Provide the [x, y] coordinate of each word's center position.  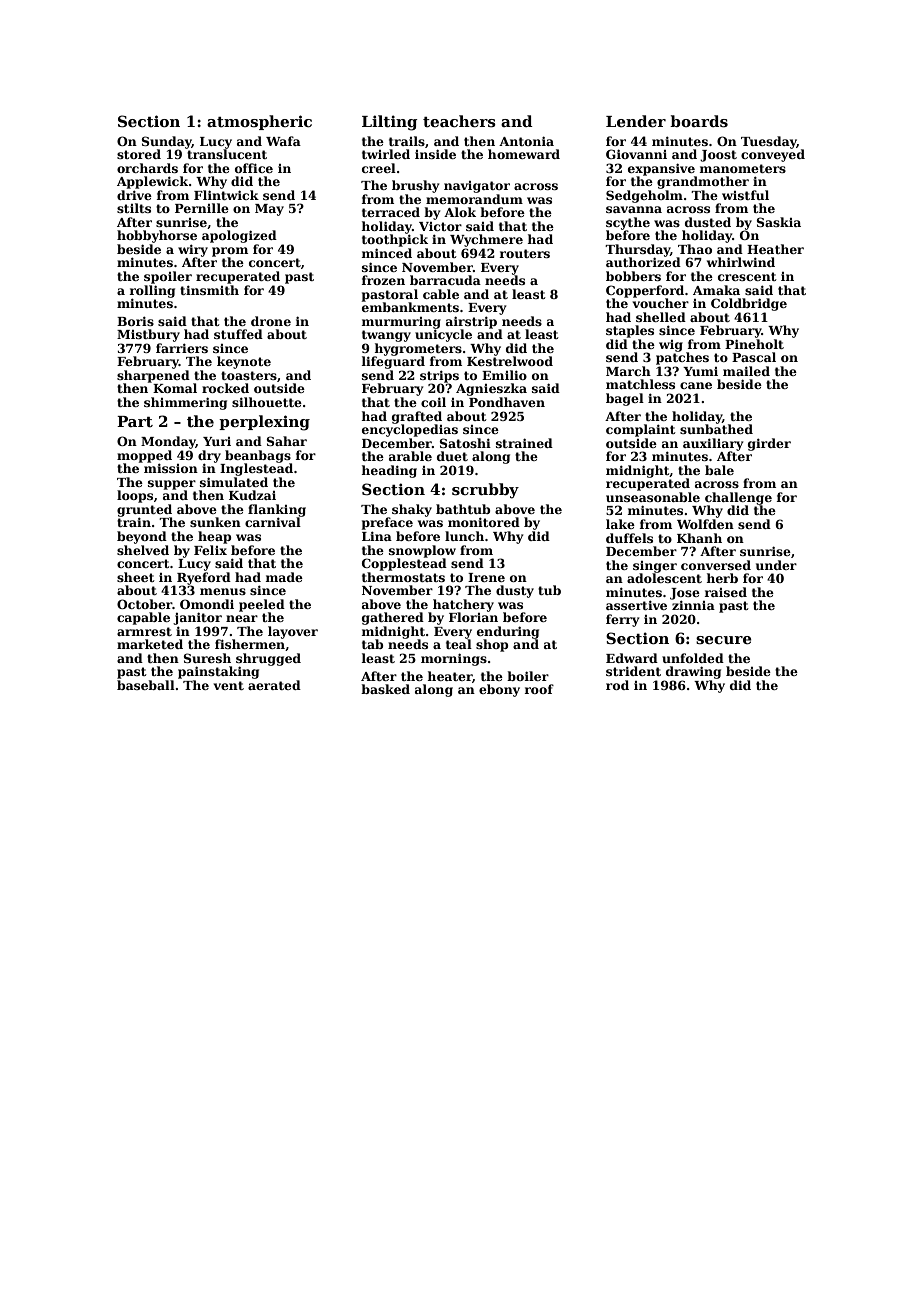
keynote [244, 362]
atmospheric [259, 122]
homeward [524, 154]
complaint [641, 430]
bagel [625, 399]
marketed [150, 644]
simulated [234, 482]
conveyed [773, 155]
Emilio [504, 375]
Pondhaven [507, 402]
